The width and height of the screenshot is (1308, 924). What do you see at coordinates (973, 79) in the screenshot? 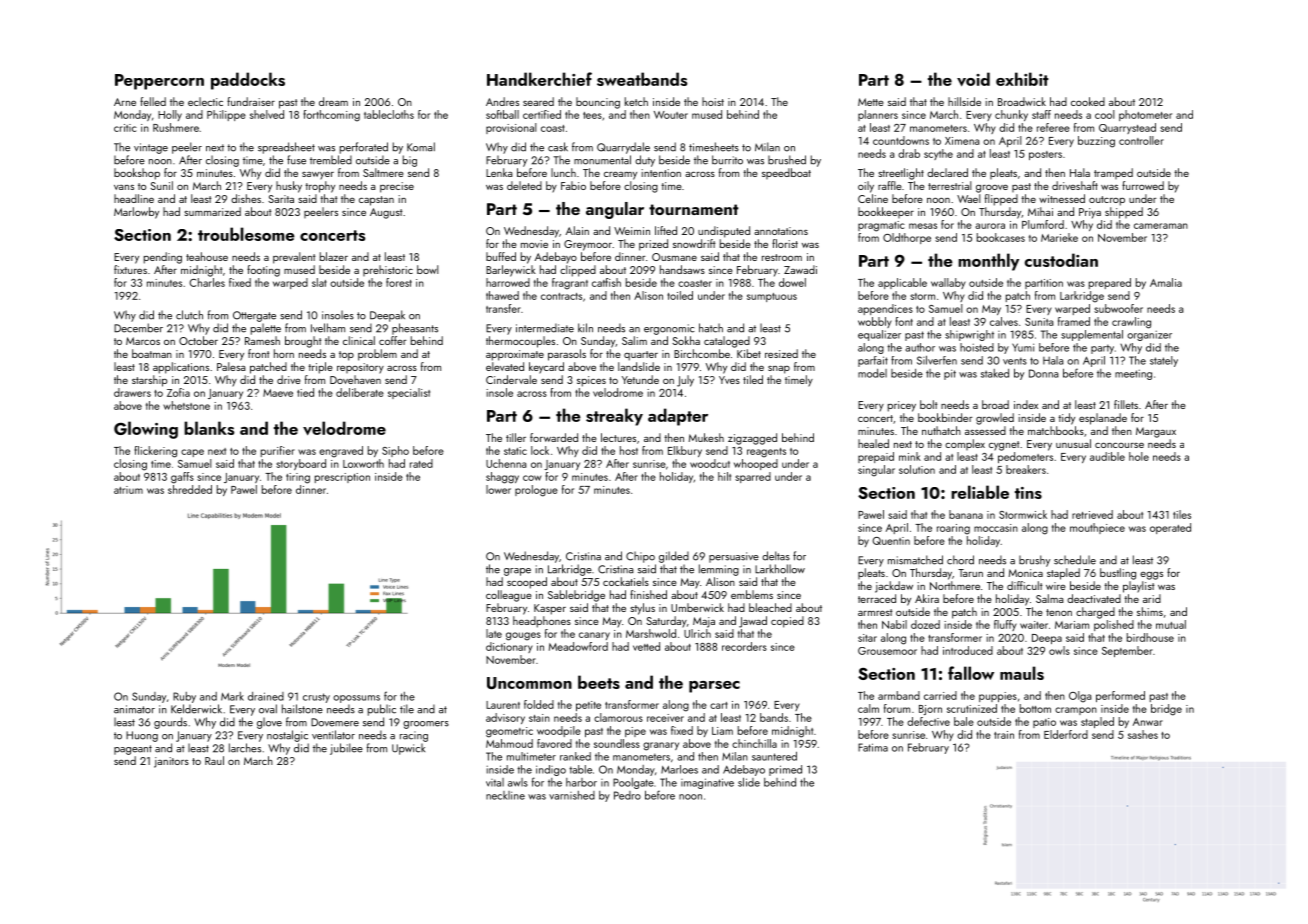
I see `void` at bounding box center [973, 79].
